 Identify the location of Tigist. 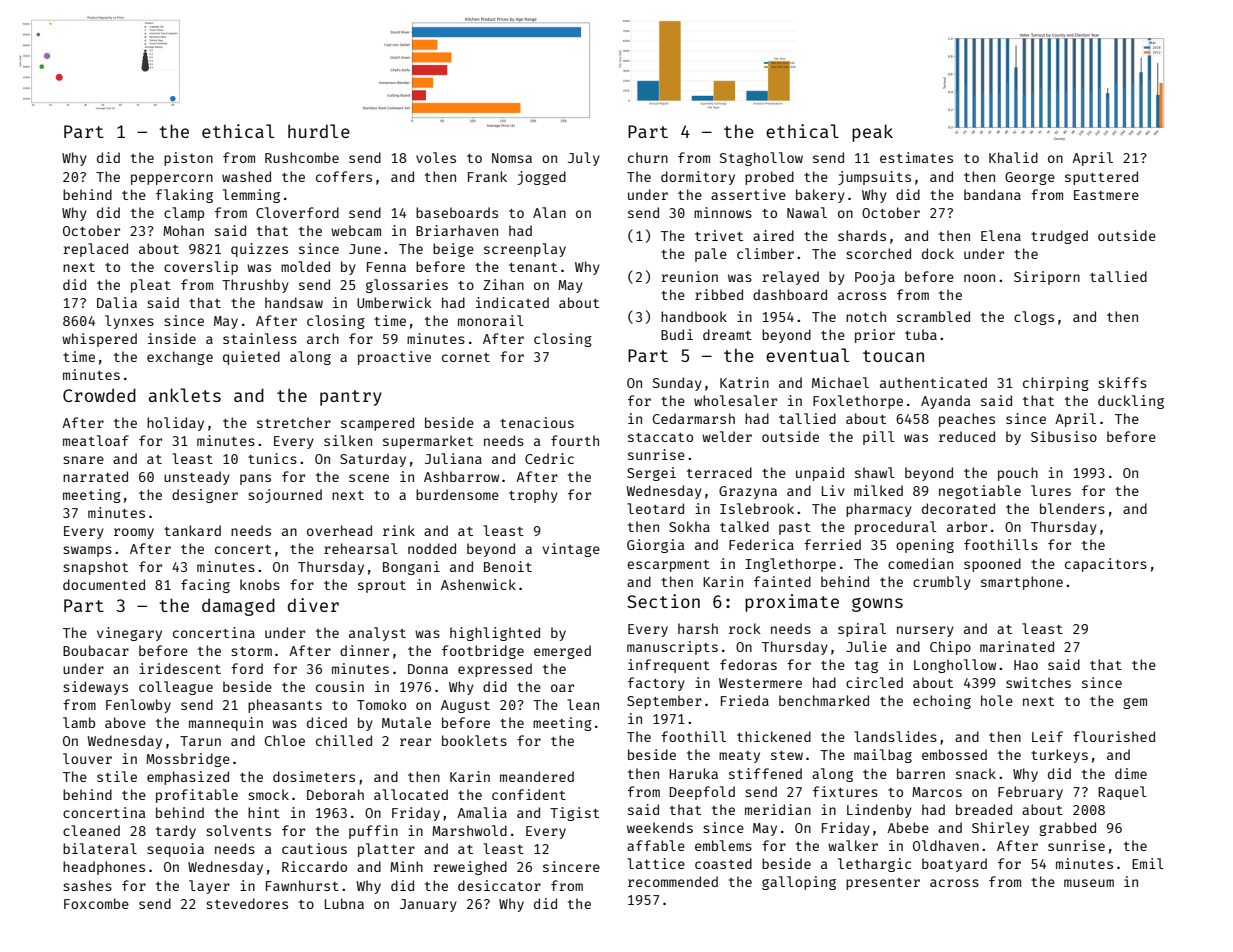
(574, 814).
